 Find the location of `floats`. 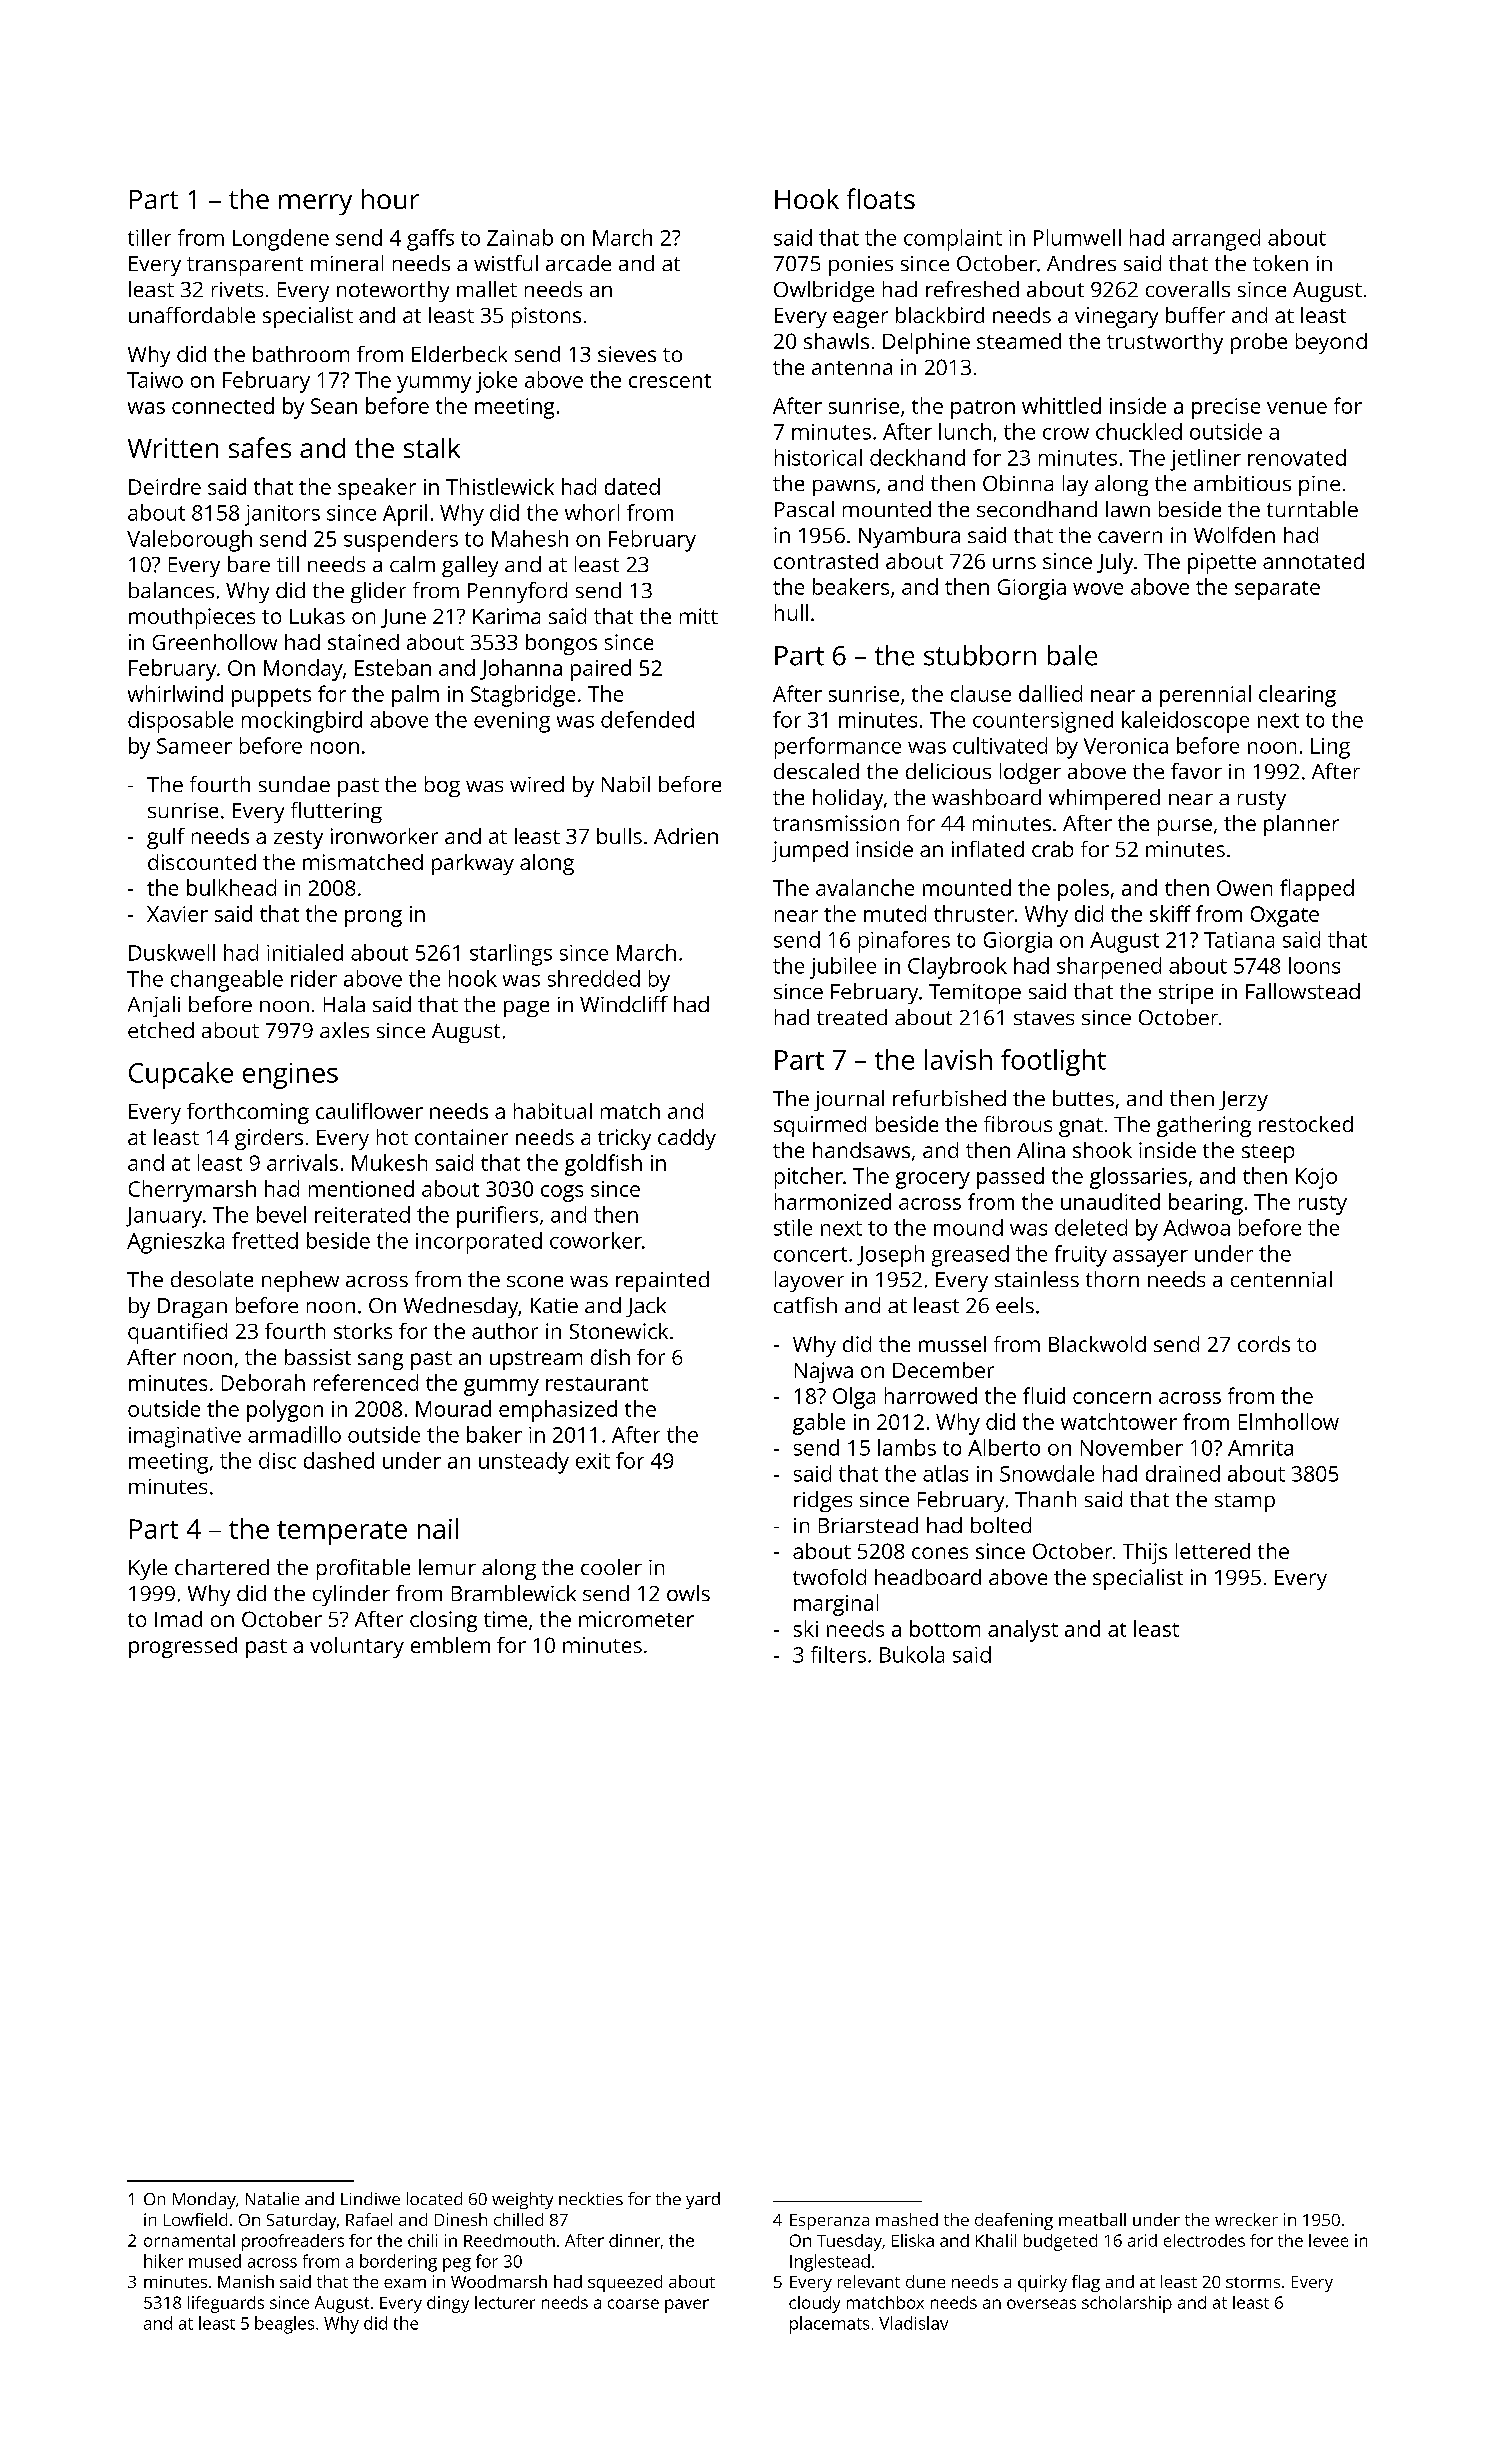

floats is located at coordinates (881, 198).
